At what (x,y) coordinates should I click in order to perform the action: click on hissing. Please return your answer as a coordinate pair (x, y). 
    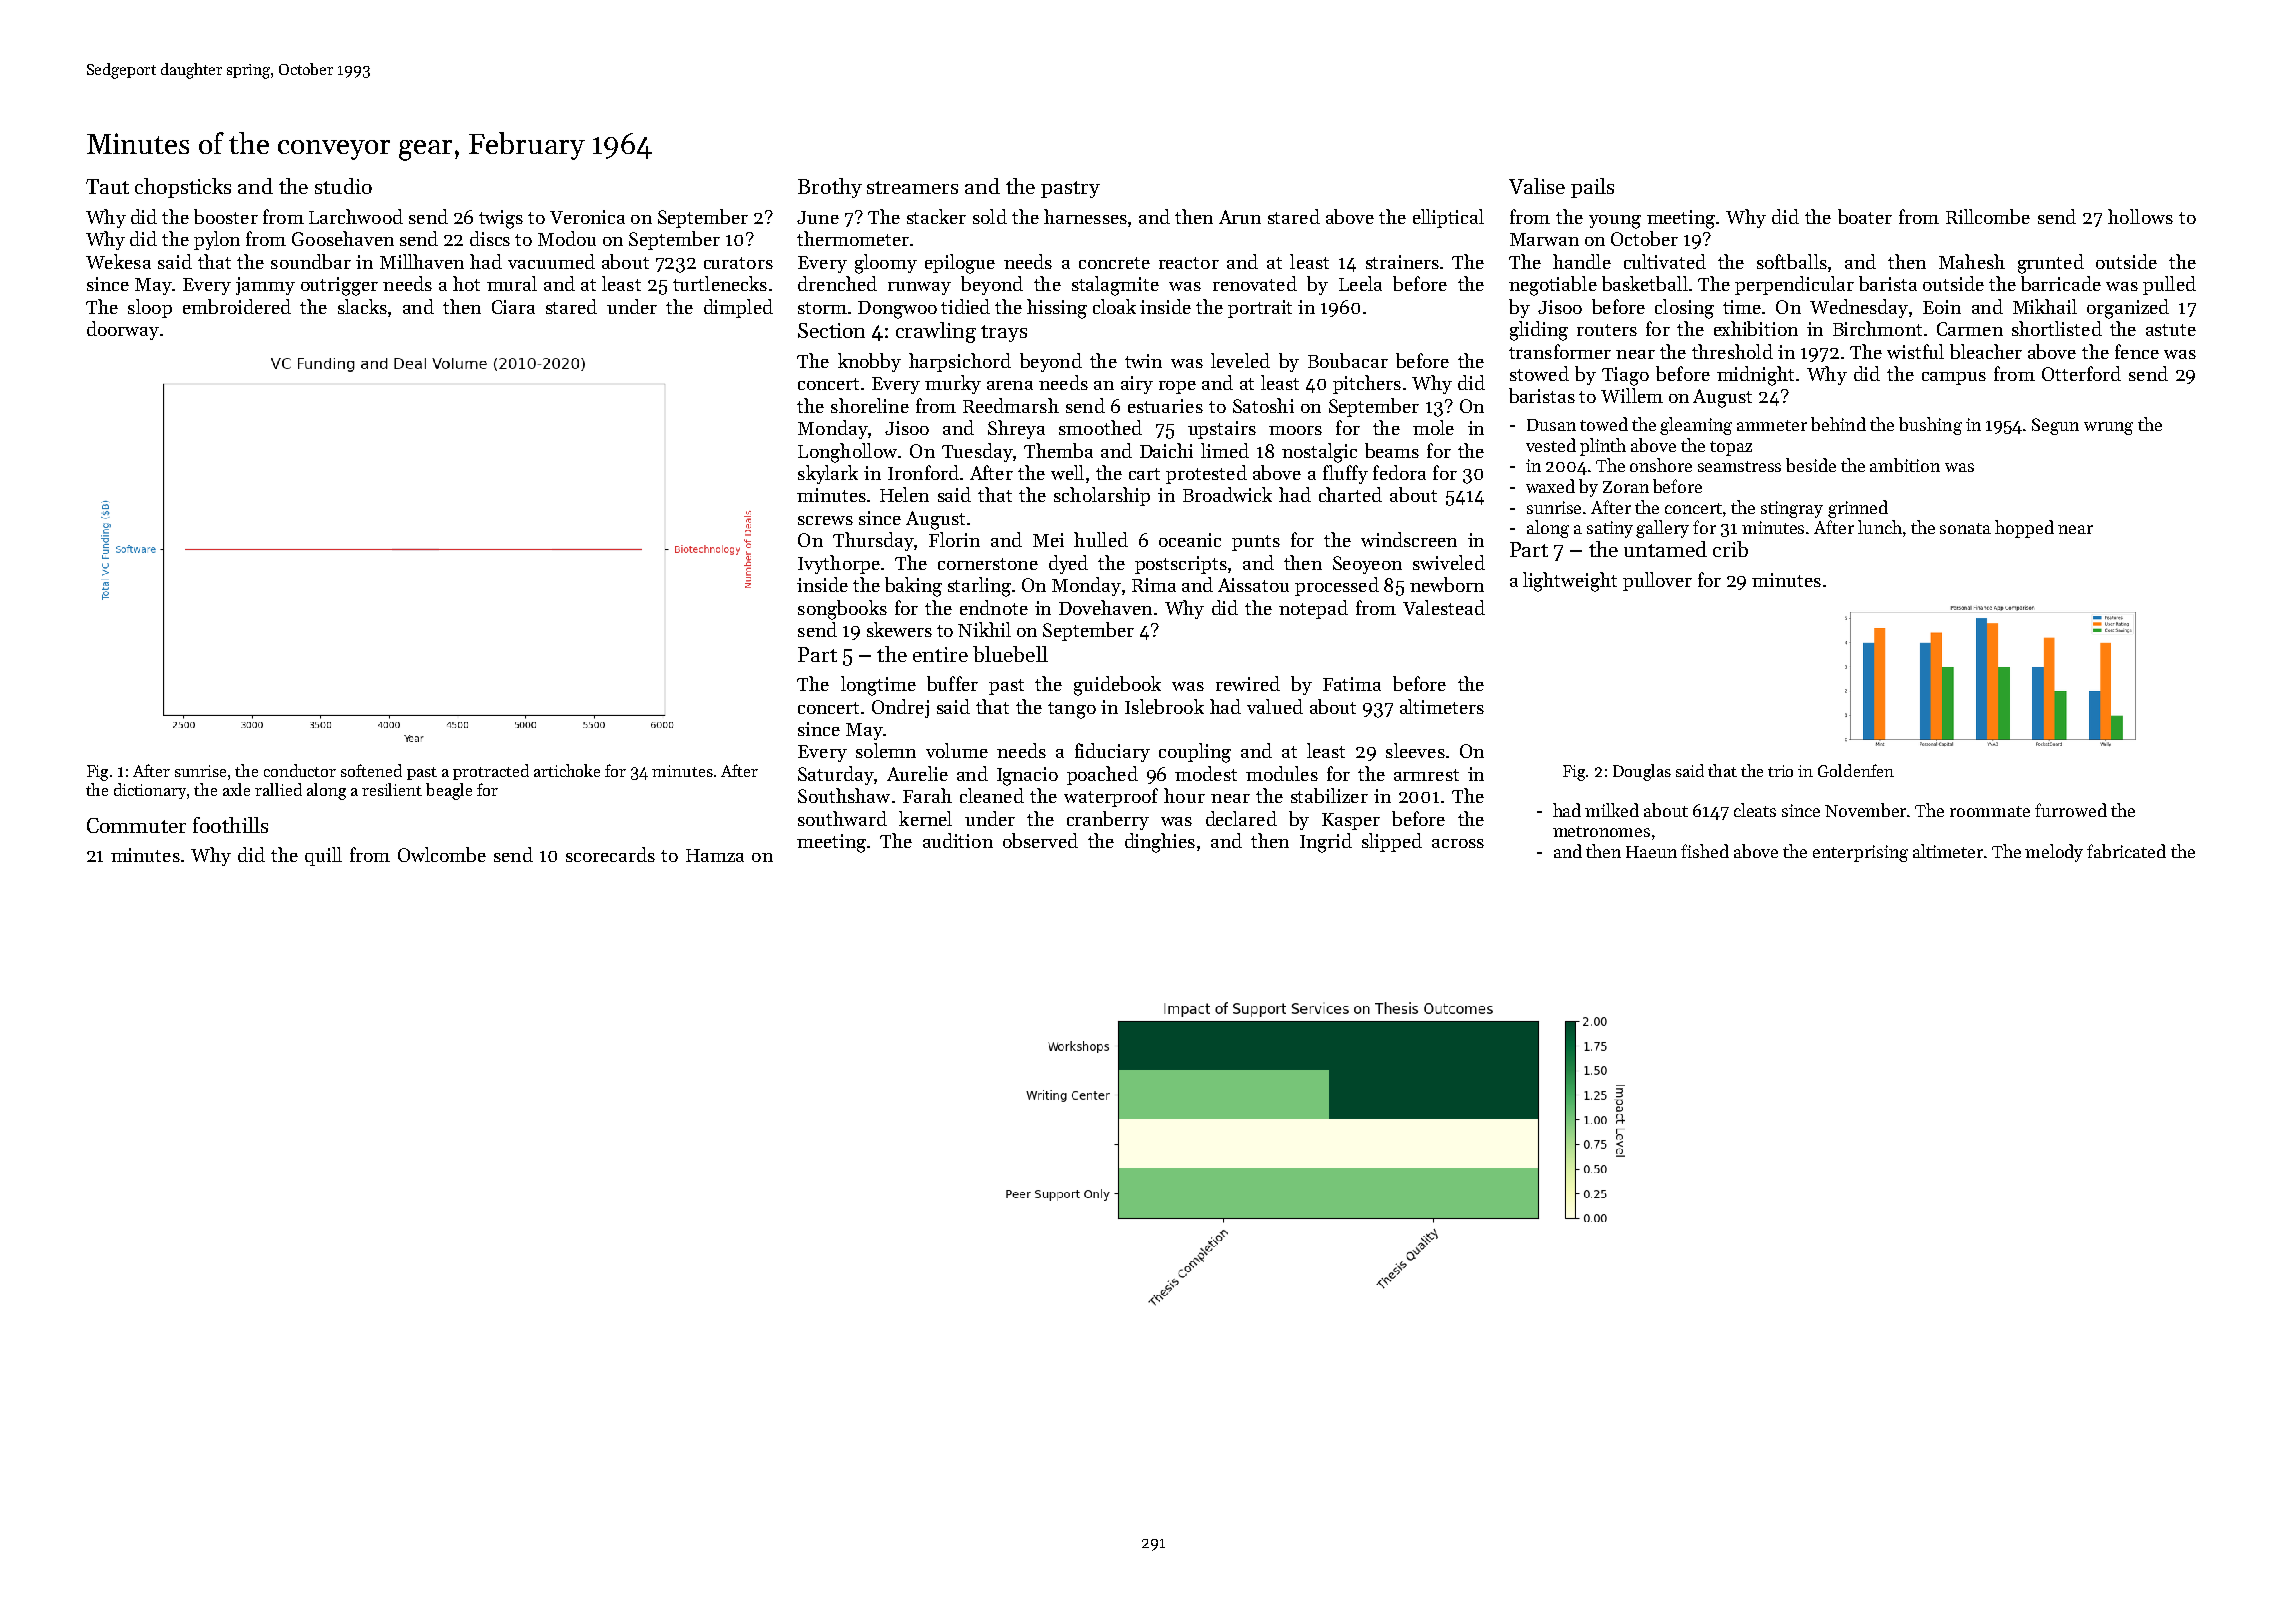
    Looking at the image, I should click on (1057, 309).
